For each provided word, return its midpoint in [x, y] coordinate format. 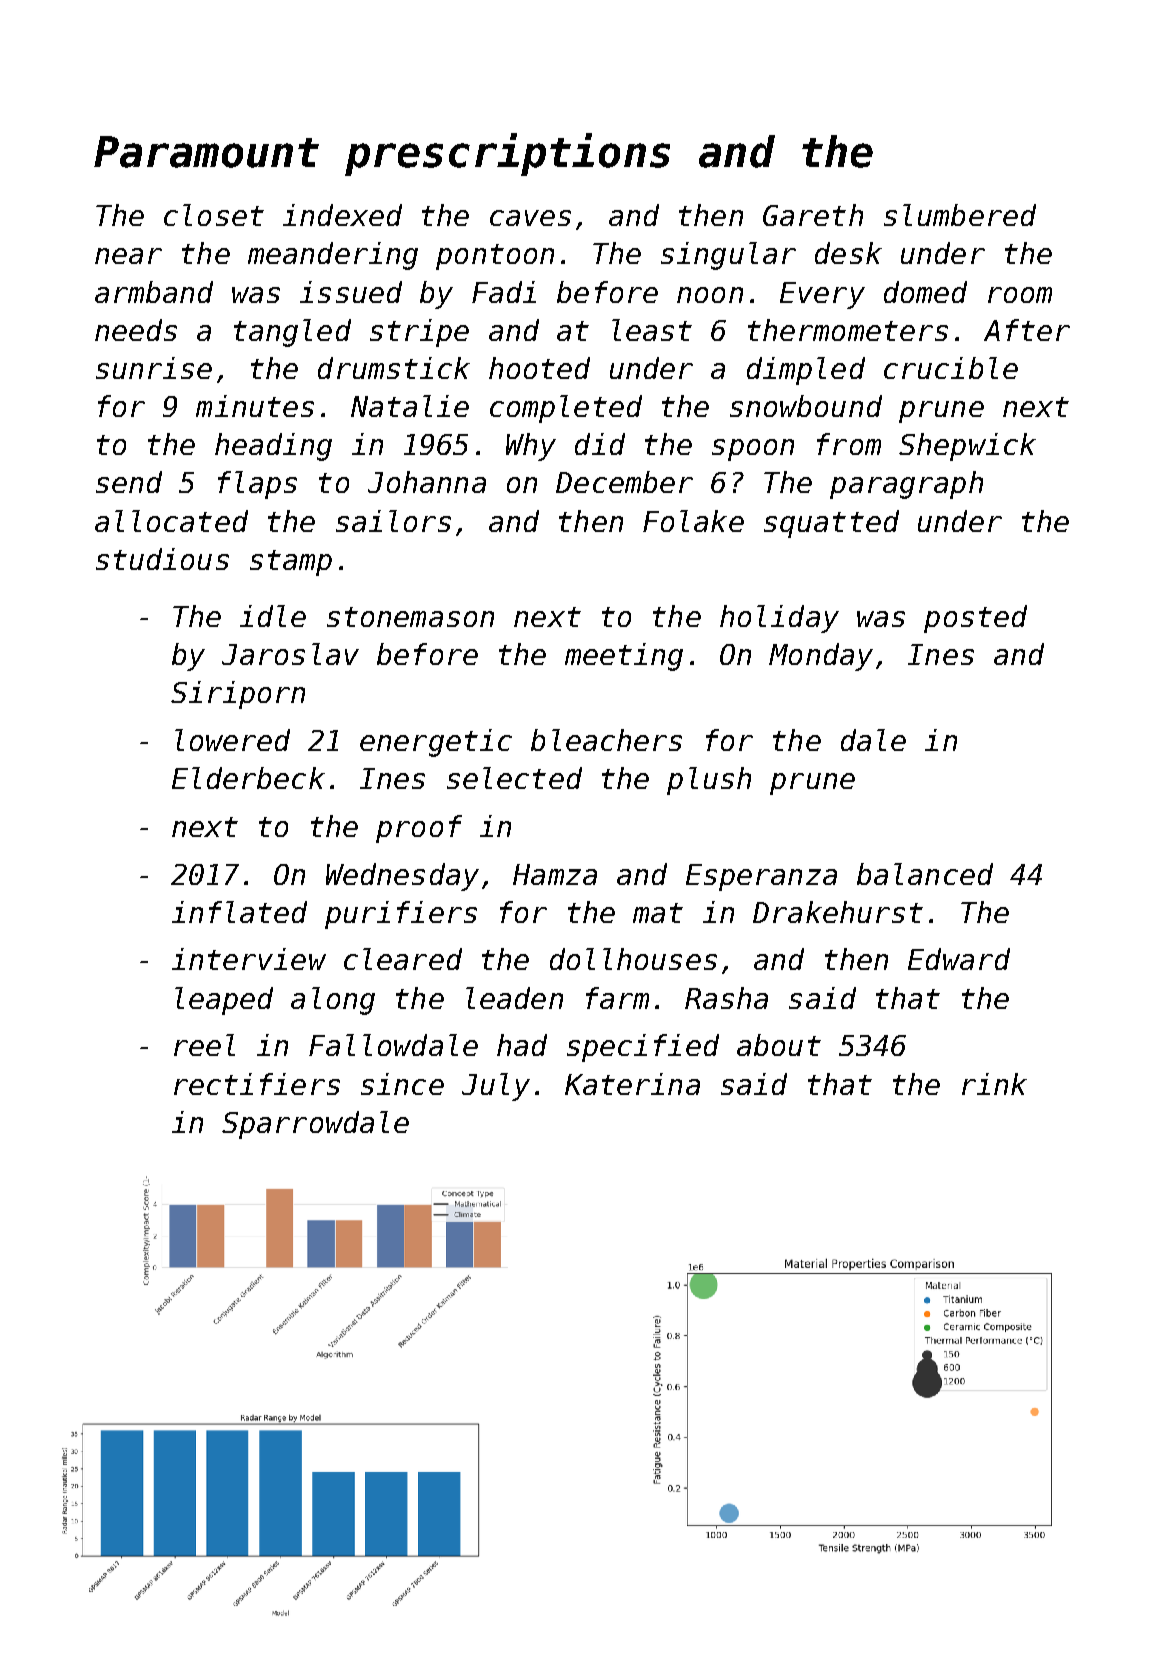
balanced [925, 874]
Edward [959, 959]
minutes [255, 406]
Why [531, 447]
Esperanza [761, 877]
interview [249, 959]
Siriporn [238, 695]
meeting [624, 657]
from [849, 444]
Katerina [632, 1084]
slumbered [960, 215]
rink [994, 1084]
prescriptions [507, 154]
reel [204, 1045]
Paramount [206, 152]
